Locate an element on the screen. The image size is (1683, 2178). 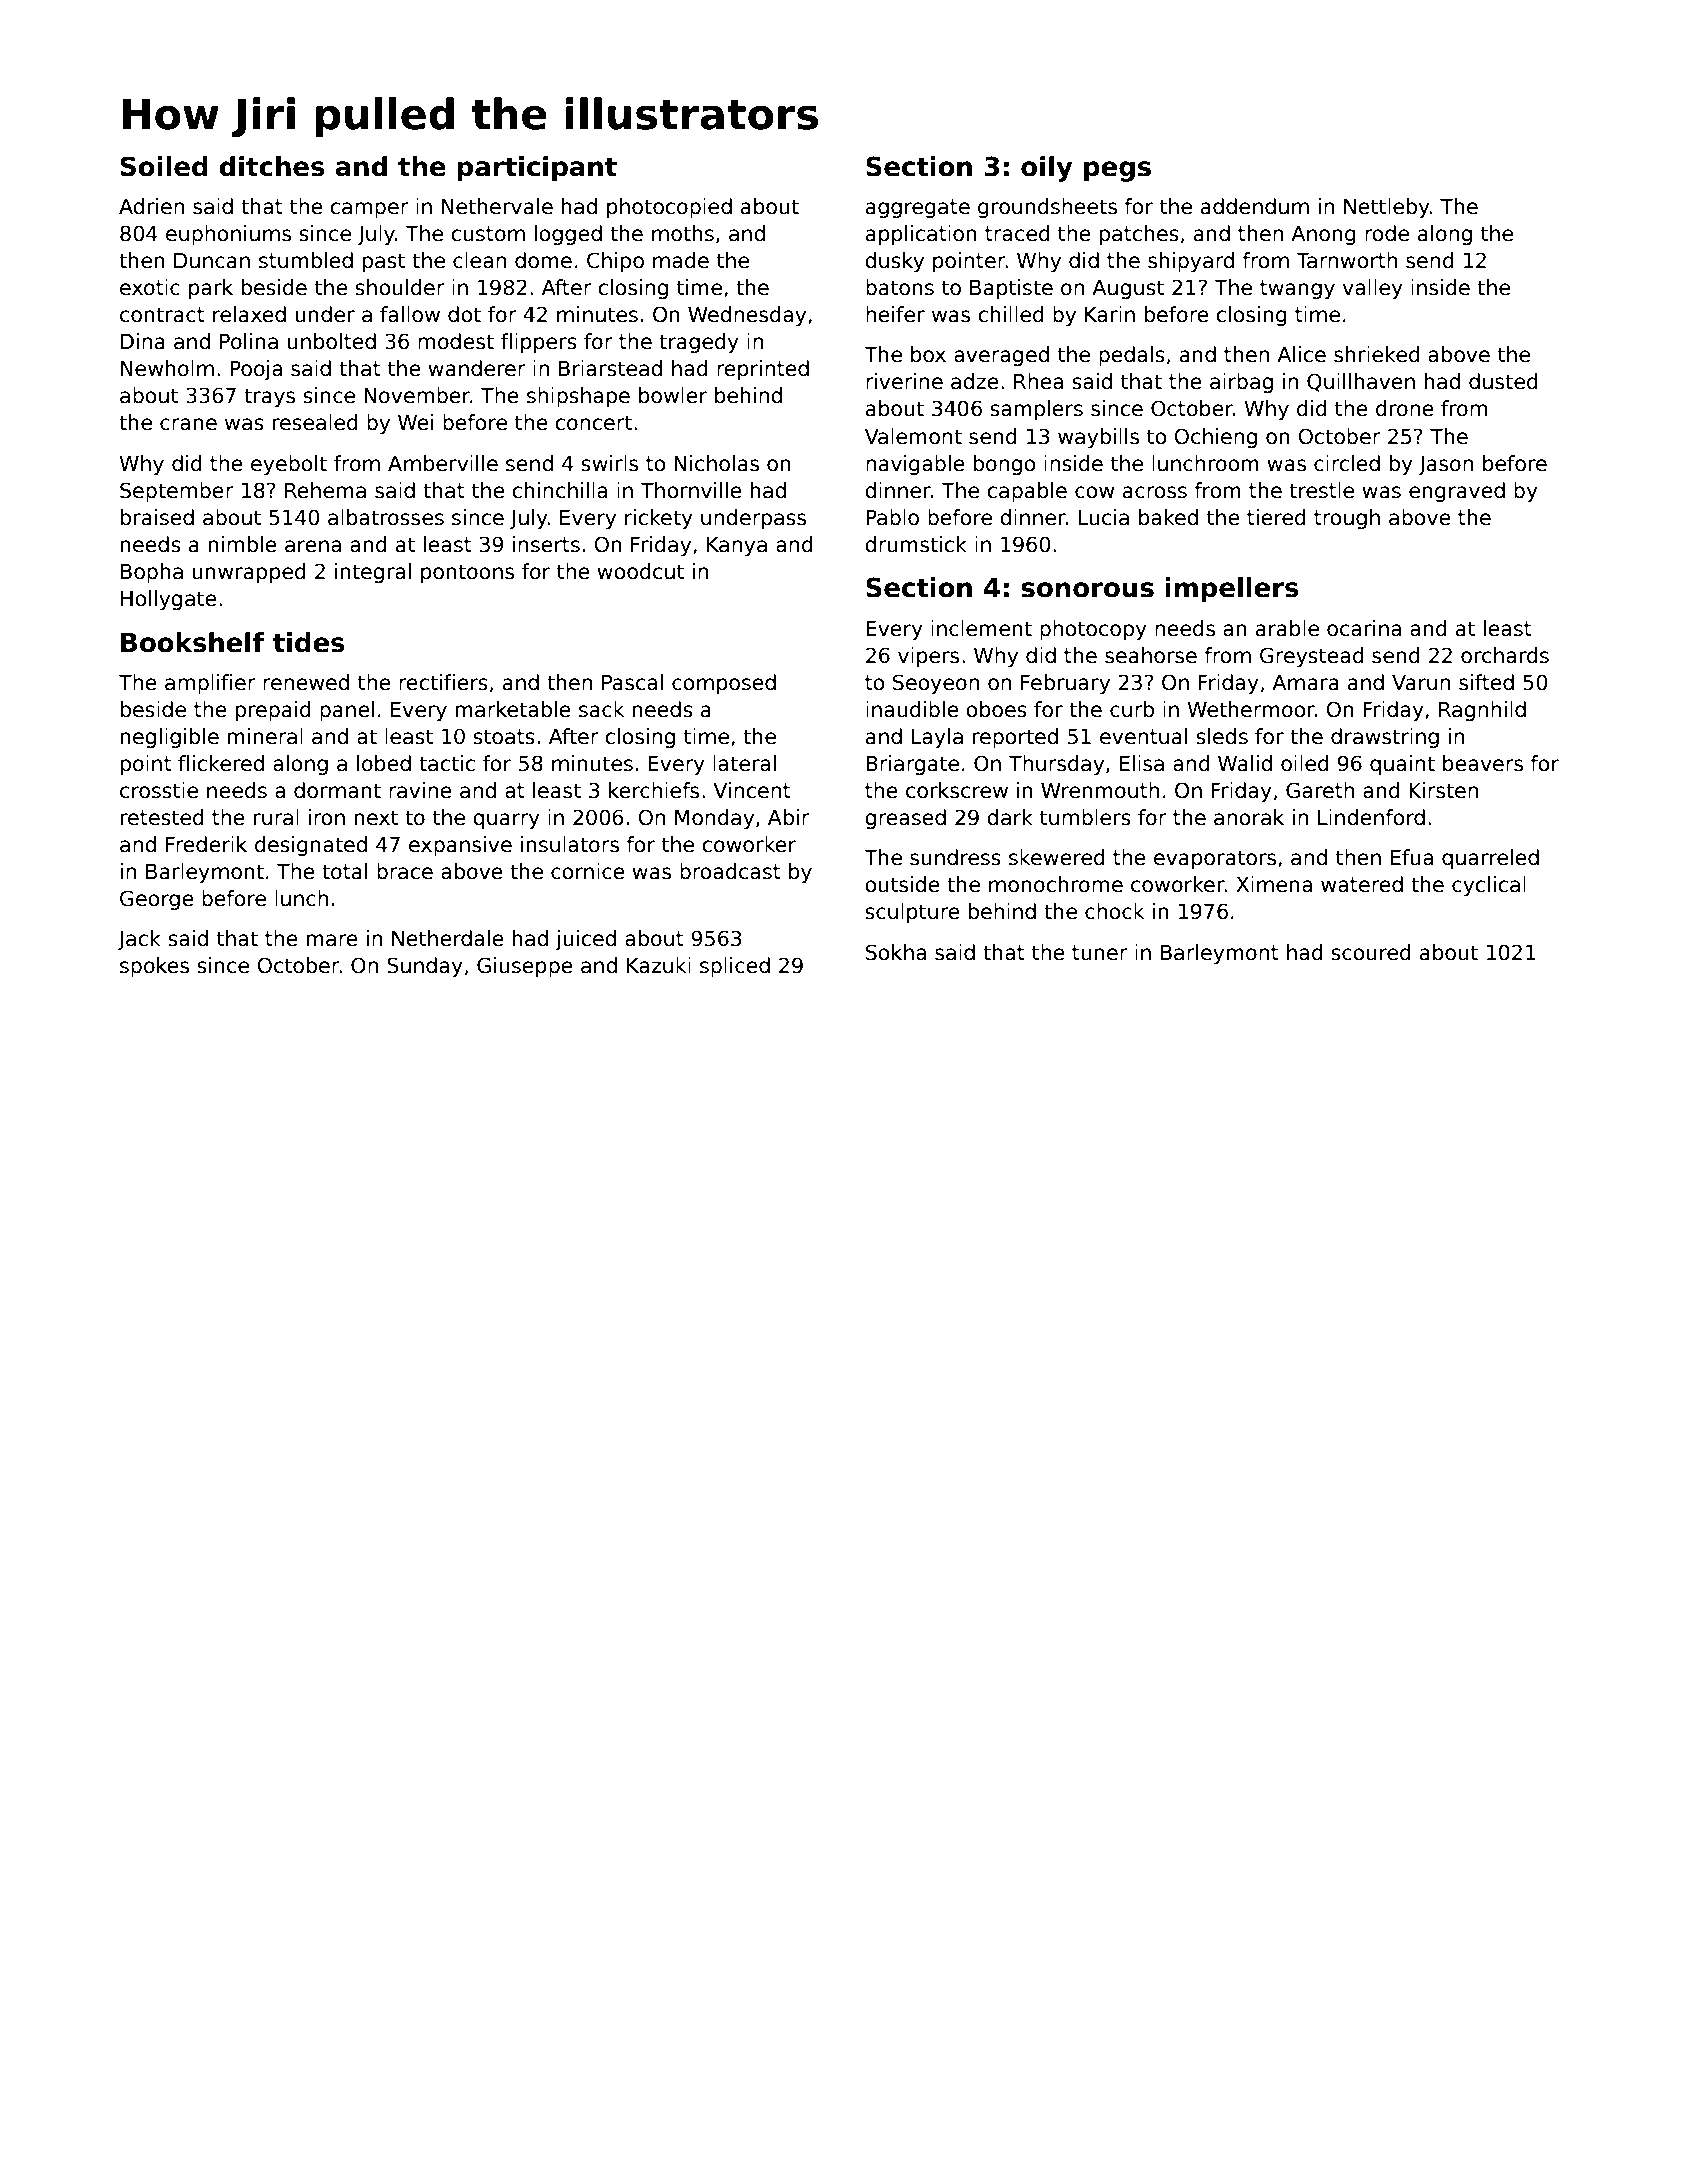
engraved is located at coordinates (1457, 492).
